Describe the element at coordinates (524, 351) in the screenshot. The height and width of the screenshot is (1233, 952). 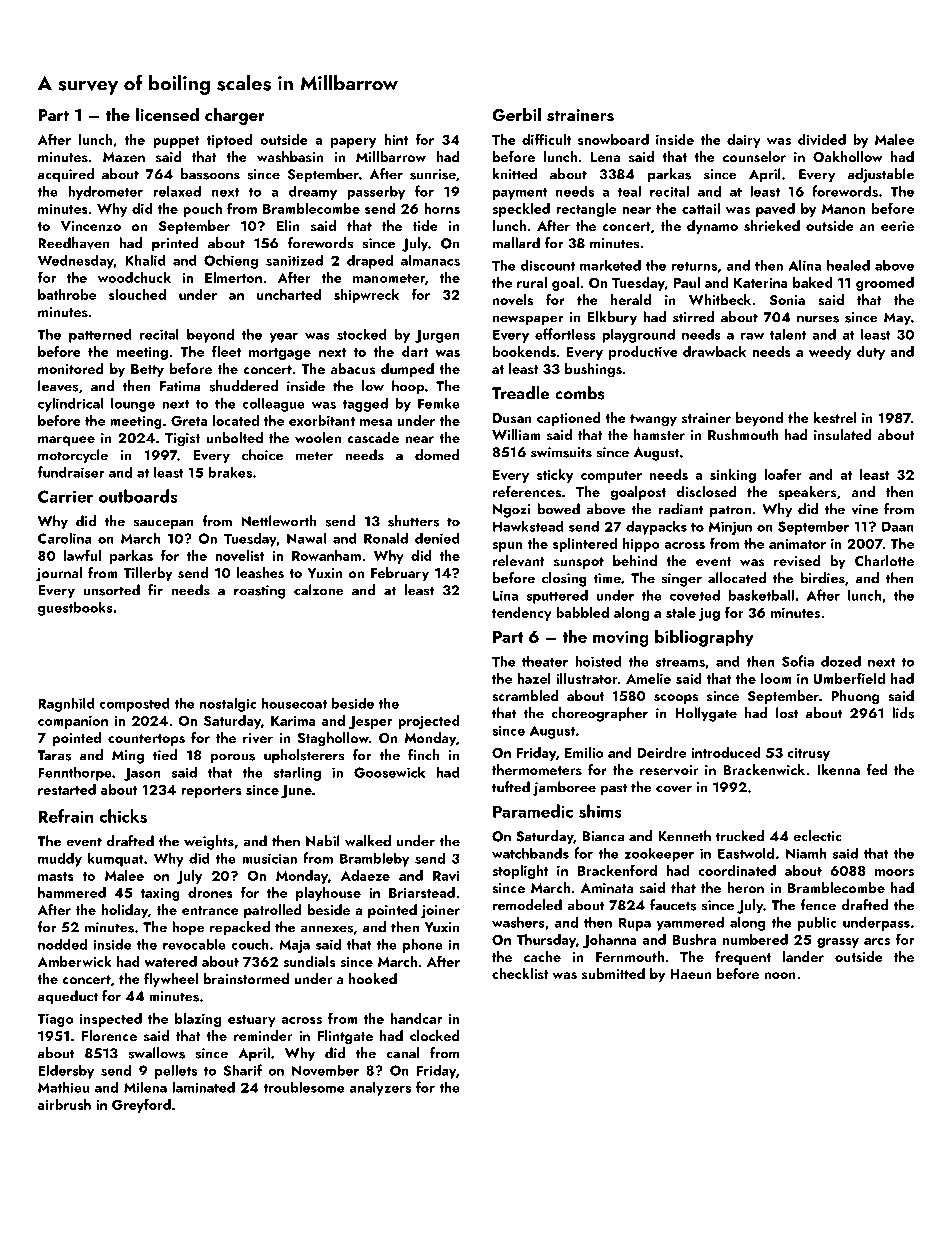
I see `bookends` at that location.
